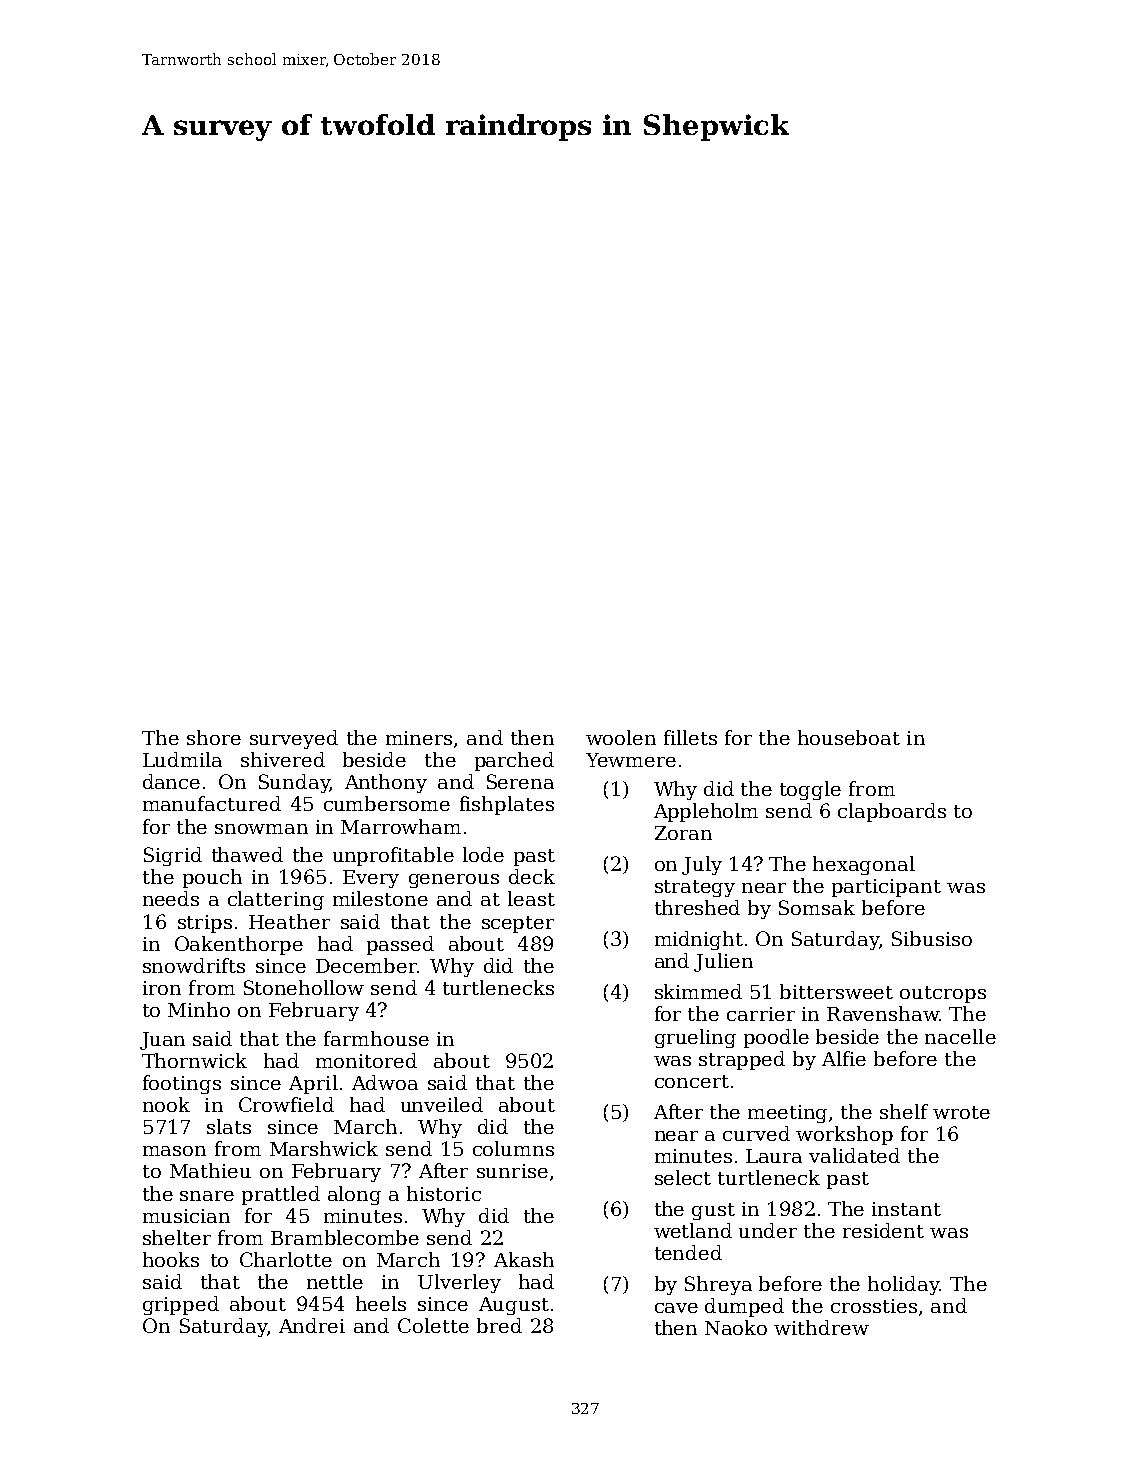  I want to click on woolen, so click(621, 737).
